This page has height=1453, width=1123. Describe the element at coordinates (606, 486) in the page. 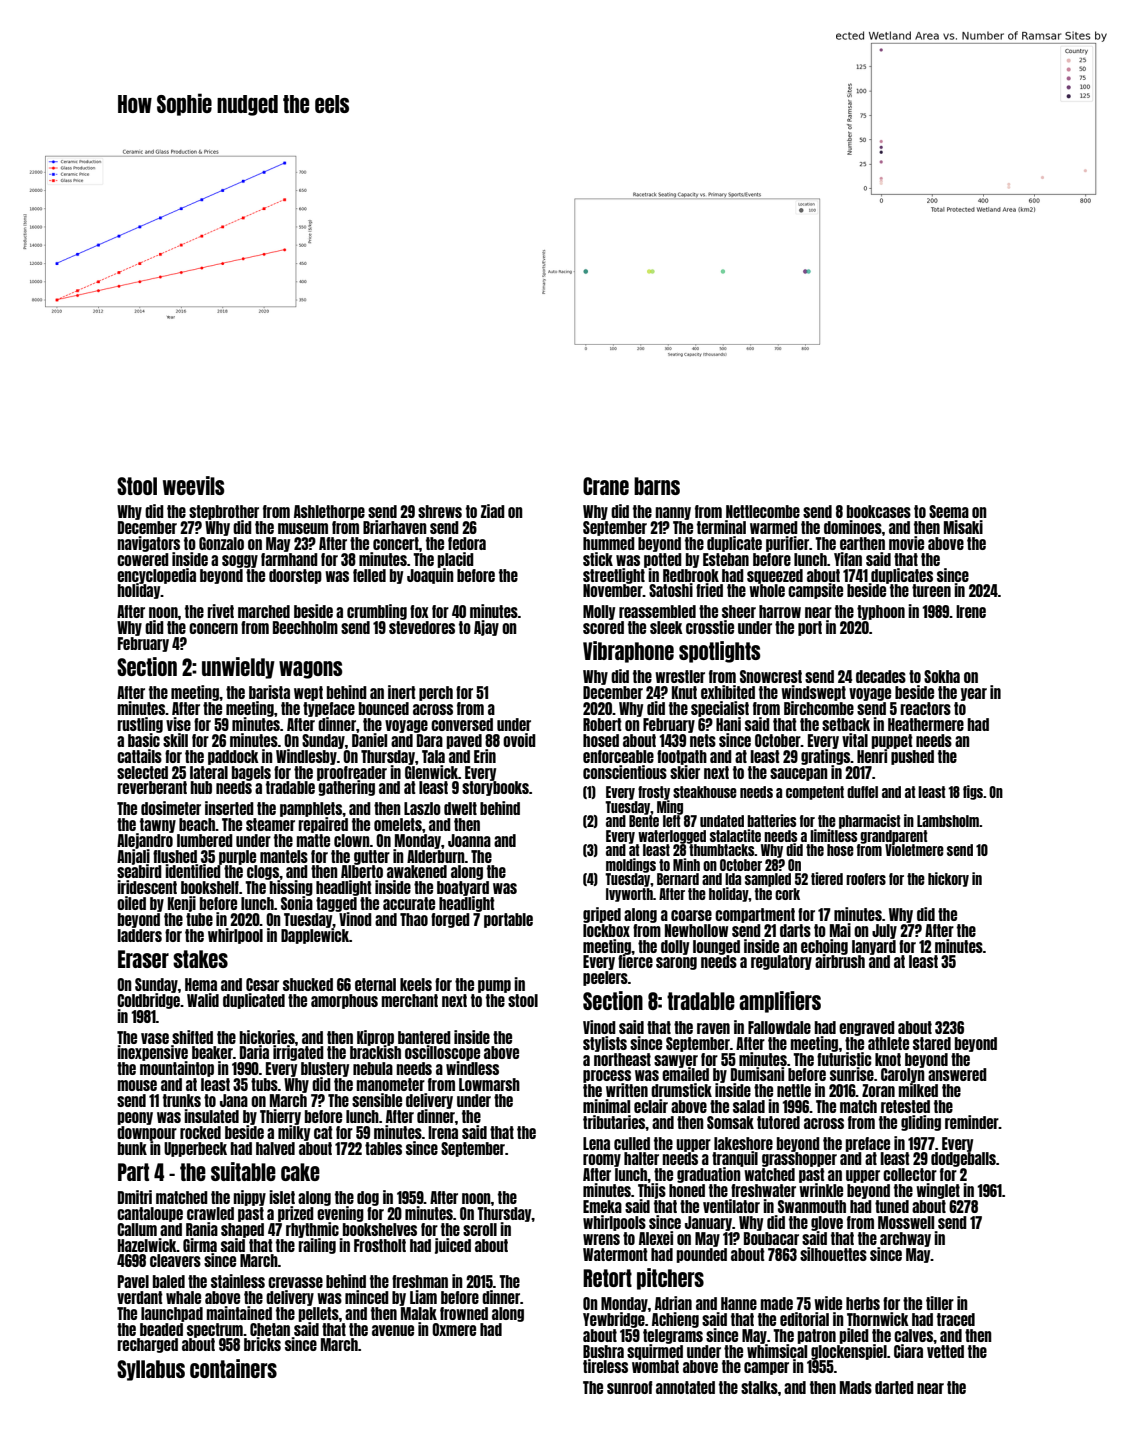

I see `Crane` at that location.
